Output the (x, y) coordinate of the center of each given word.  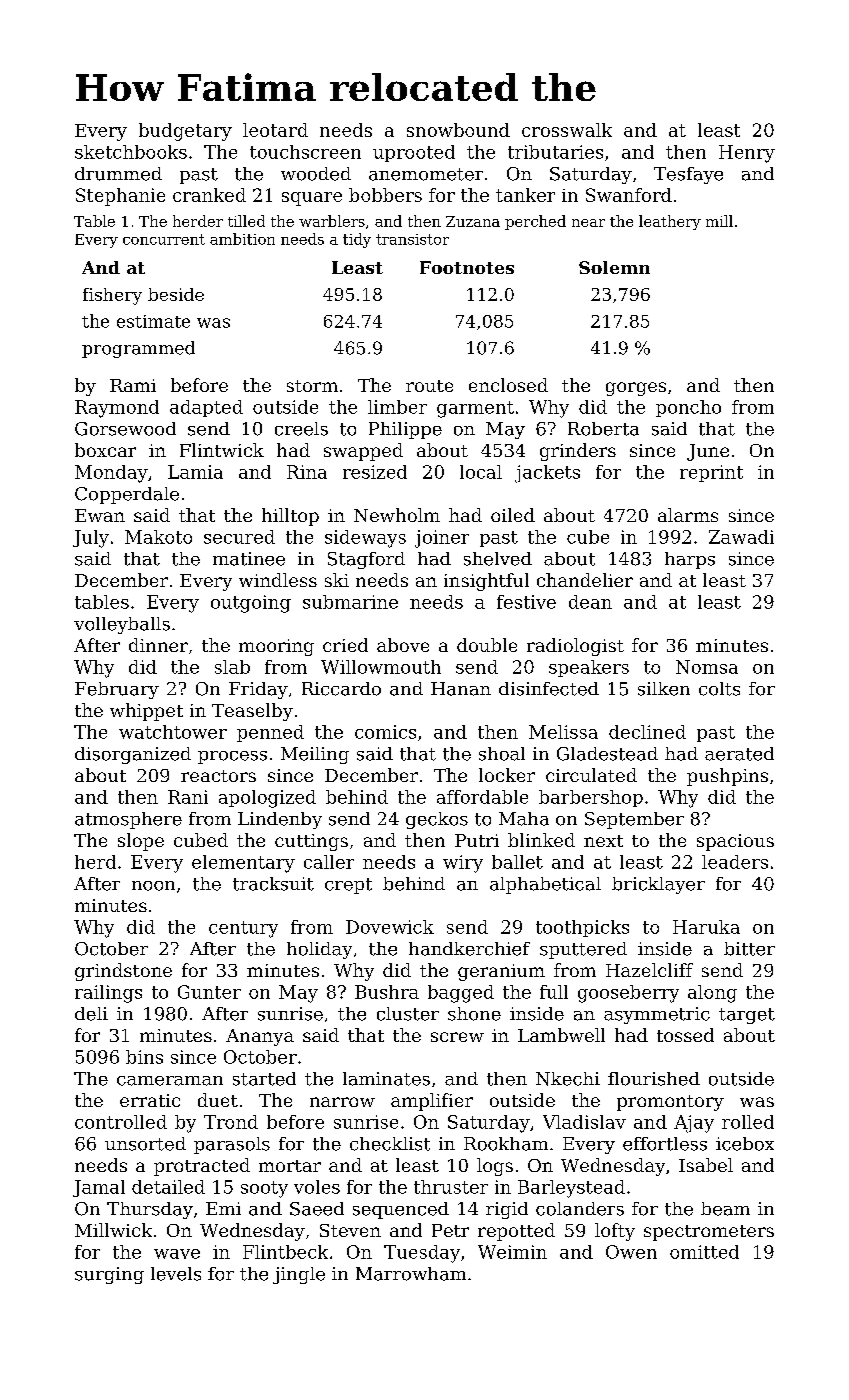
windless (278, 580)
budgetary (185, 132)
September (634, 820)
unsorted (145, 1144)
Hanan (461, 689)
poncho (688, 408)
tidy (357, 240)
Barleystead (571, 1189)
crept (348, 886)
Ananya (260, 1037)
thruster (451, 1187)
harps (690, 560)
